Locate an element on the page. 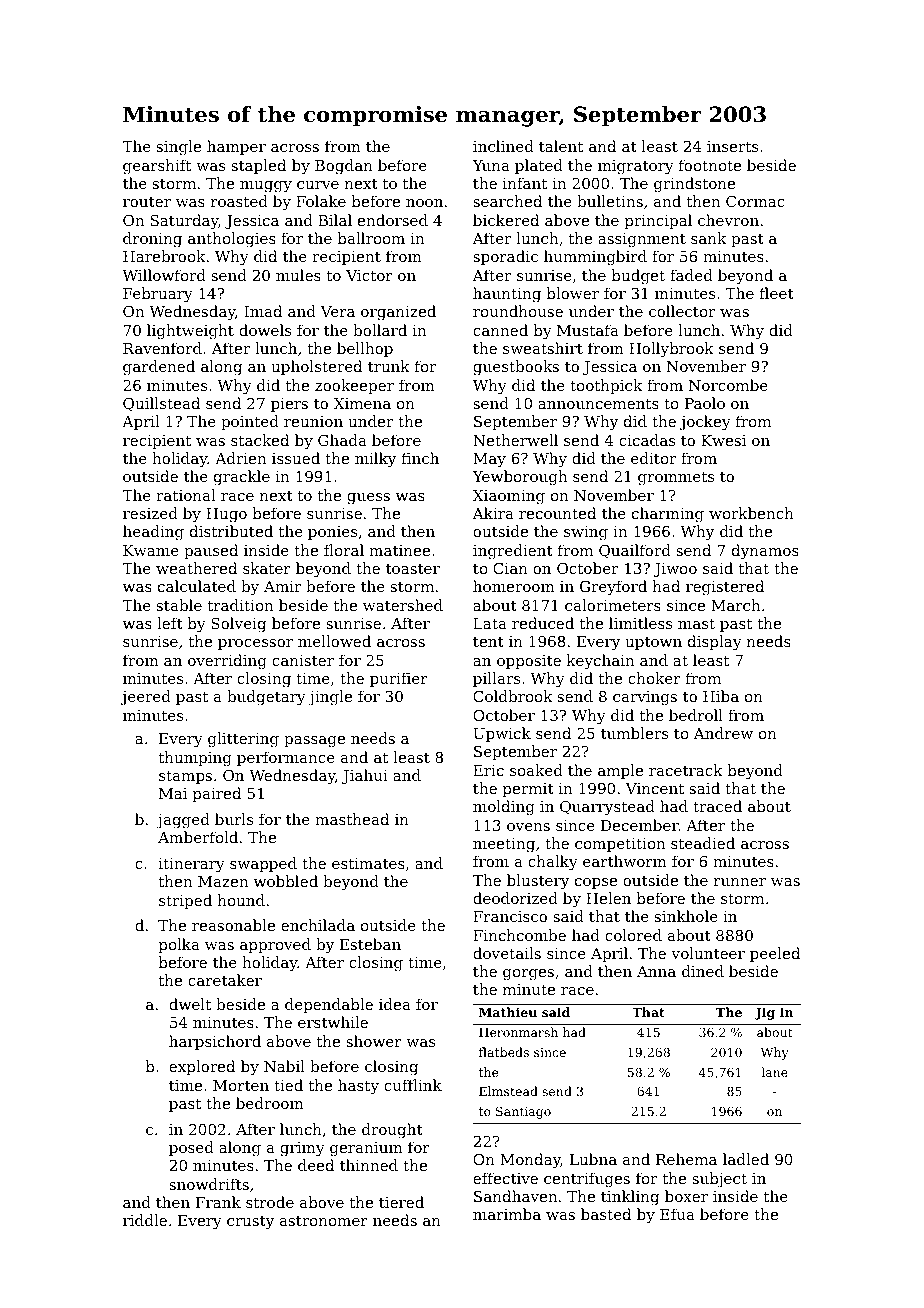 The image size is (924, 1308). competition is located at coordinates (620, 845).
